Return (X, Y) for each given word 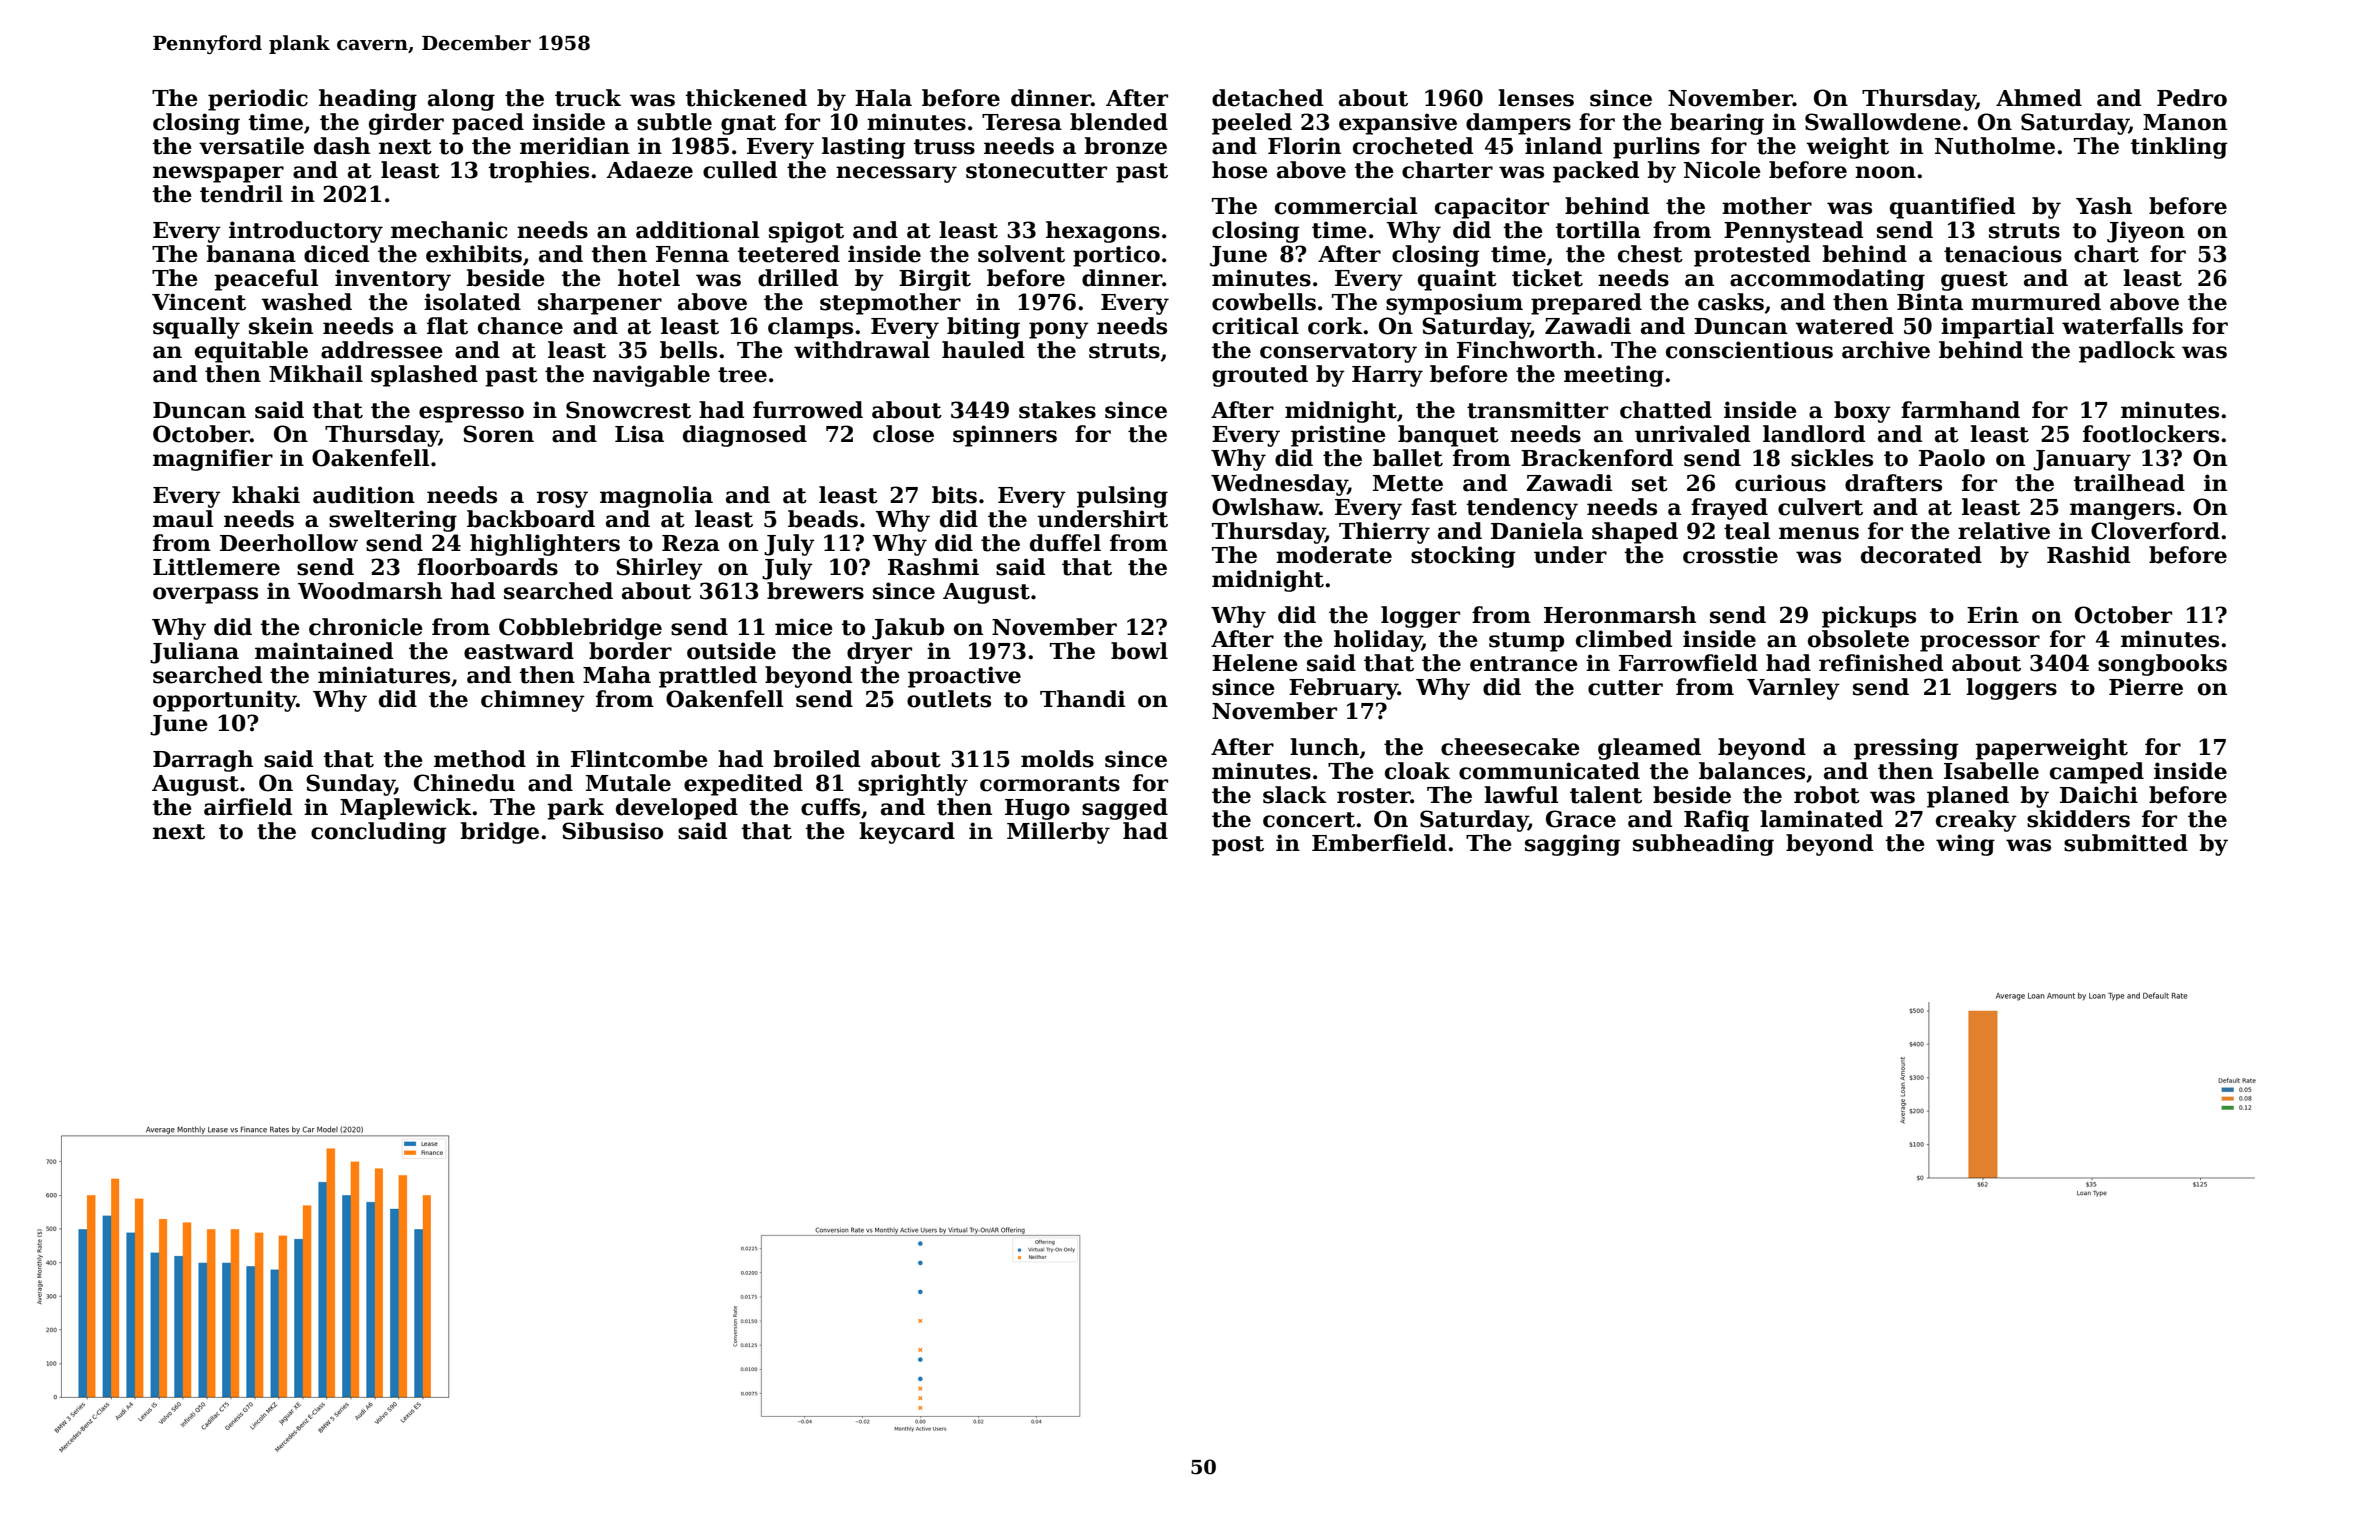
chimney (533, 701)
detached (1267, 98)
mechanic (449, 230)
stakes (1057, 410)
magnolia (656, 497)
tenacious (2003, 254)
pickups (1869, 617)
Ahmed (2039, 98)
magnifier (213, 460)
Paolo (1952, 458)
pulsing (1122, 497)
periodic (258, 100)
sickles (1832, 458)
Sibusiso (612, 831)
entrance (1524, 664)
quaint (1457, 280)
